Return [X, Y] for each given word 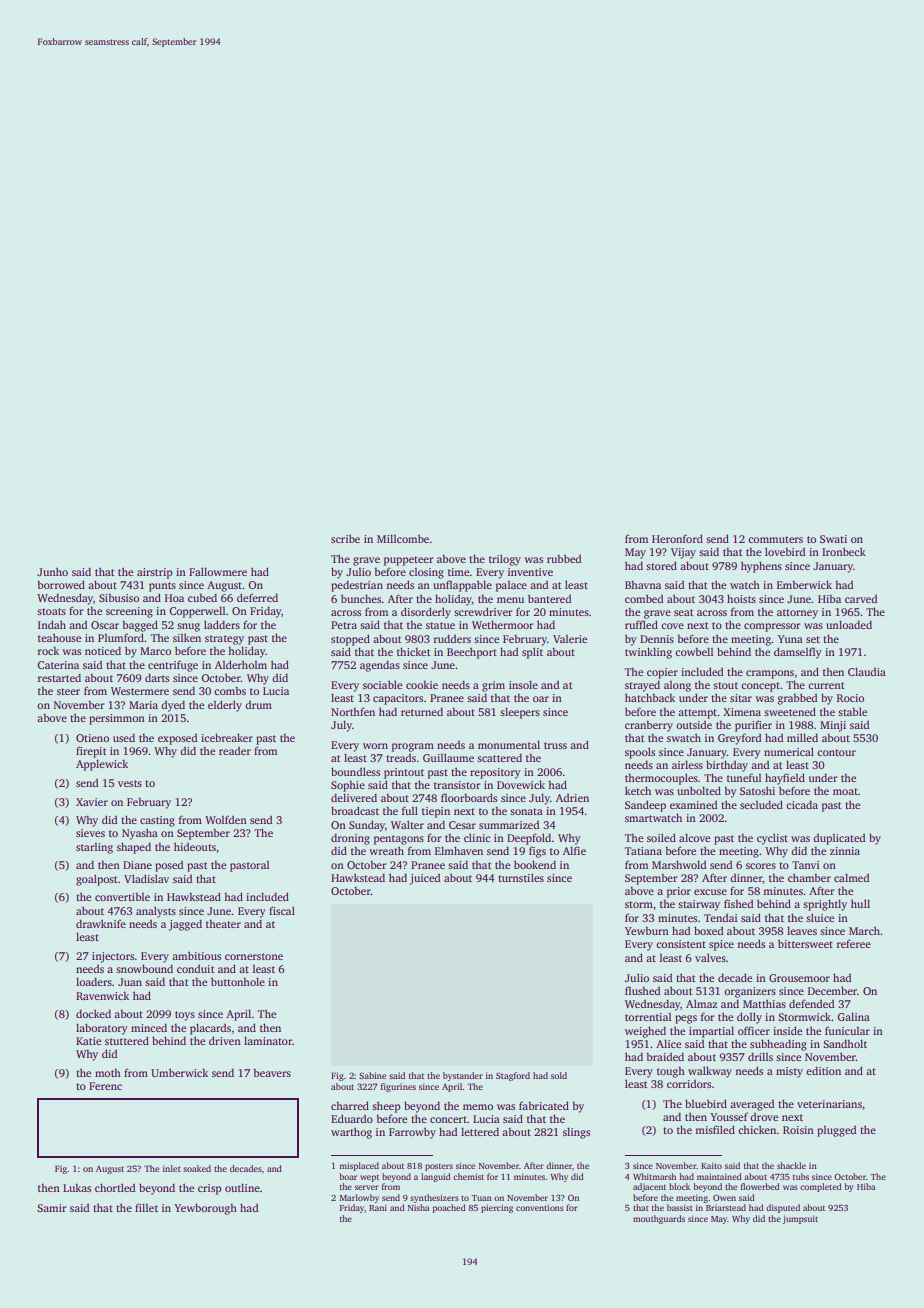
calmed [851, 877]
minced [149, 1027]
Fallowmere [218, 571]
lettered [480, 1131]
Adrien [572, 798]
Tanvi [805, 865]
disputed [783, 1208]
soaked [197, 1168]
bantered [549, 598]
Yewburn [647, 930]
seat [683, 612]
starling [94, 848]
